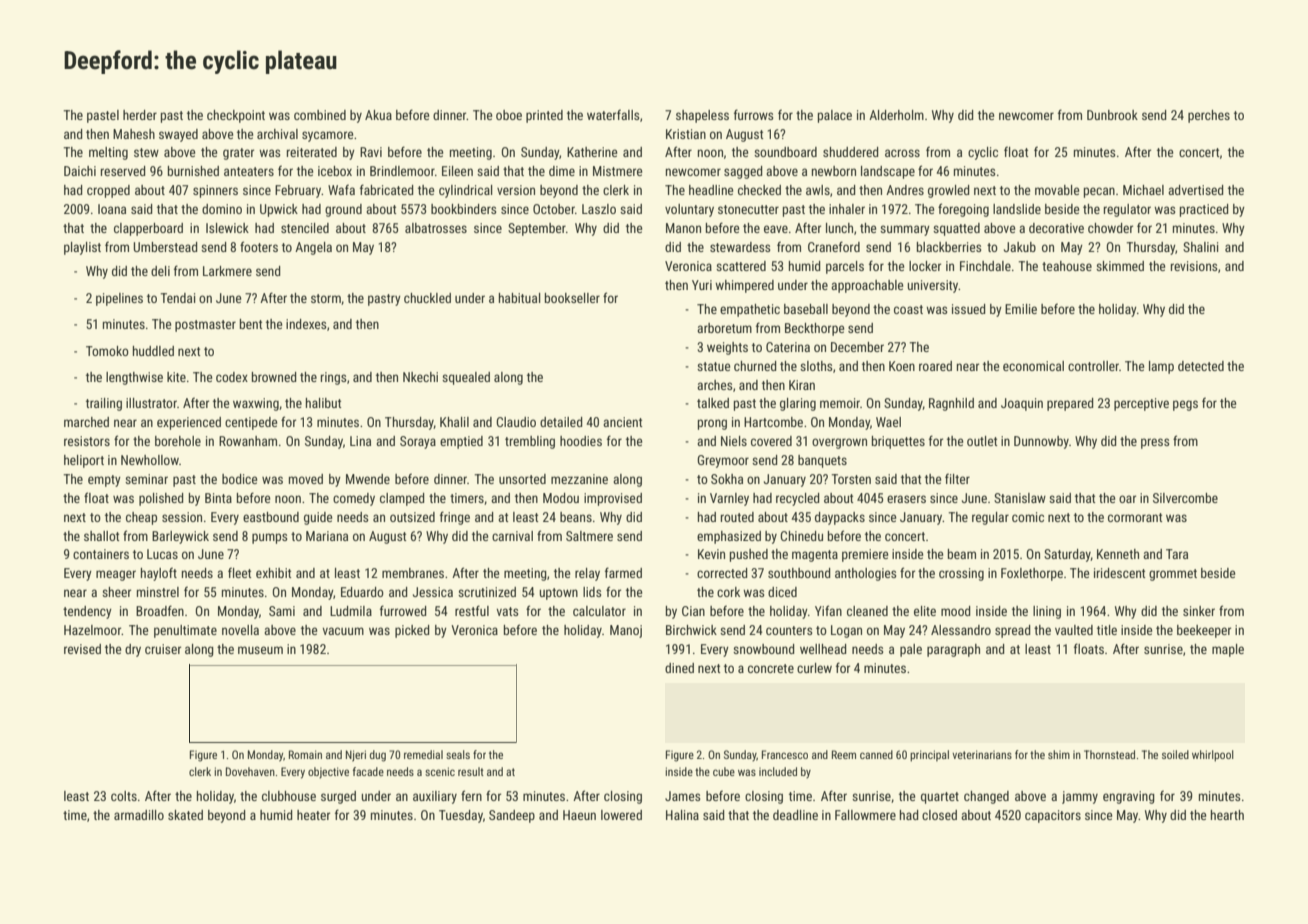  What do you see at coordinates (153, 351) in the document?
I see `huddled` at bounding box center [153, 351].
